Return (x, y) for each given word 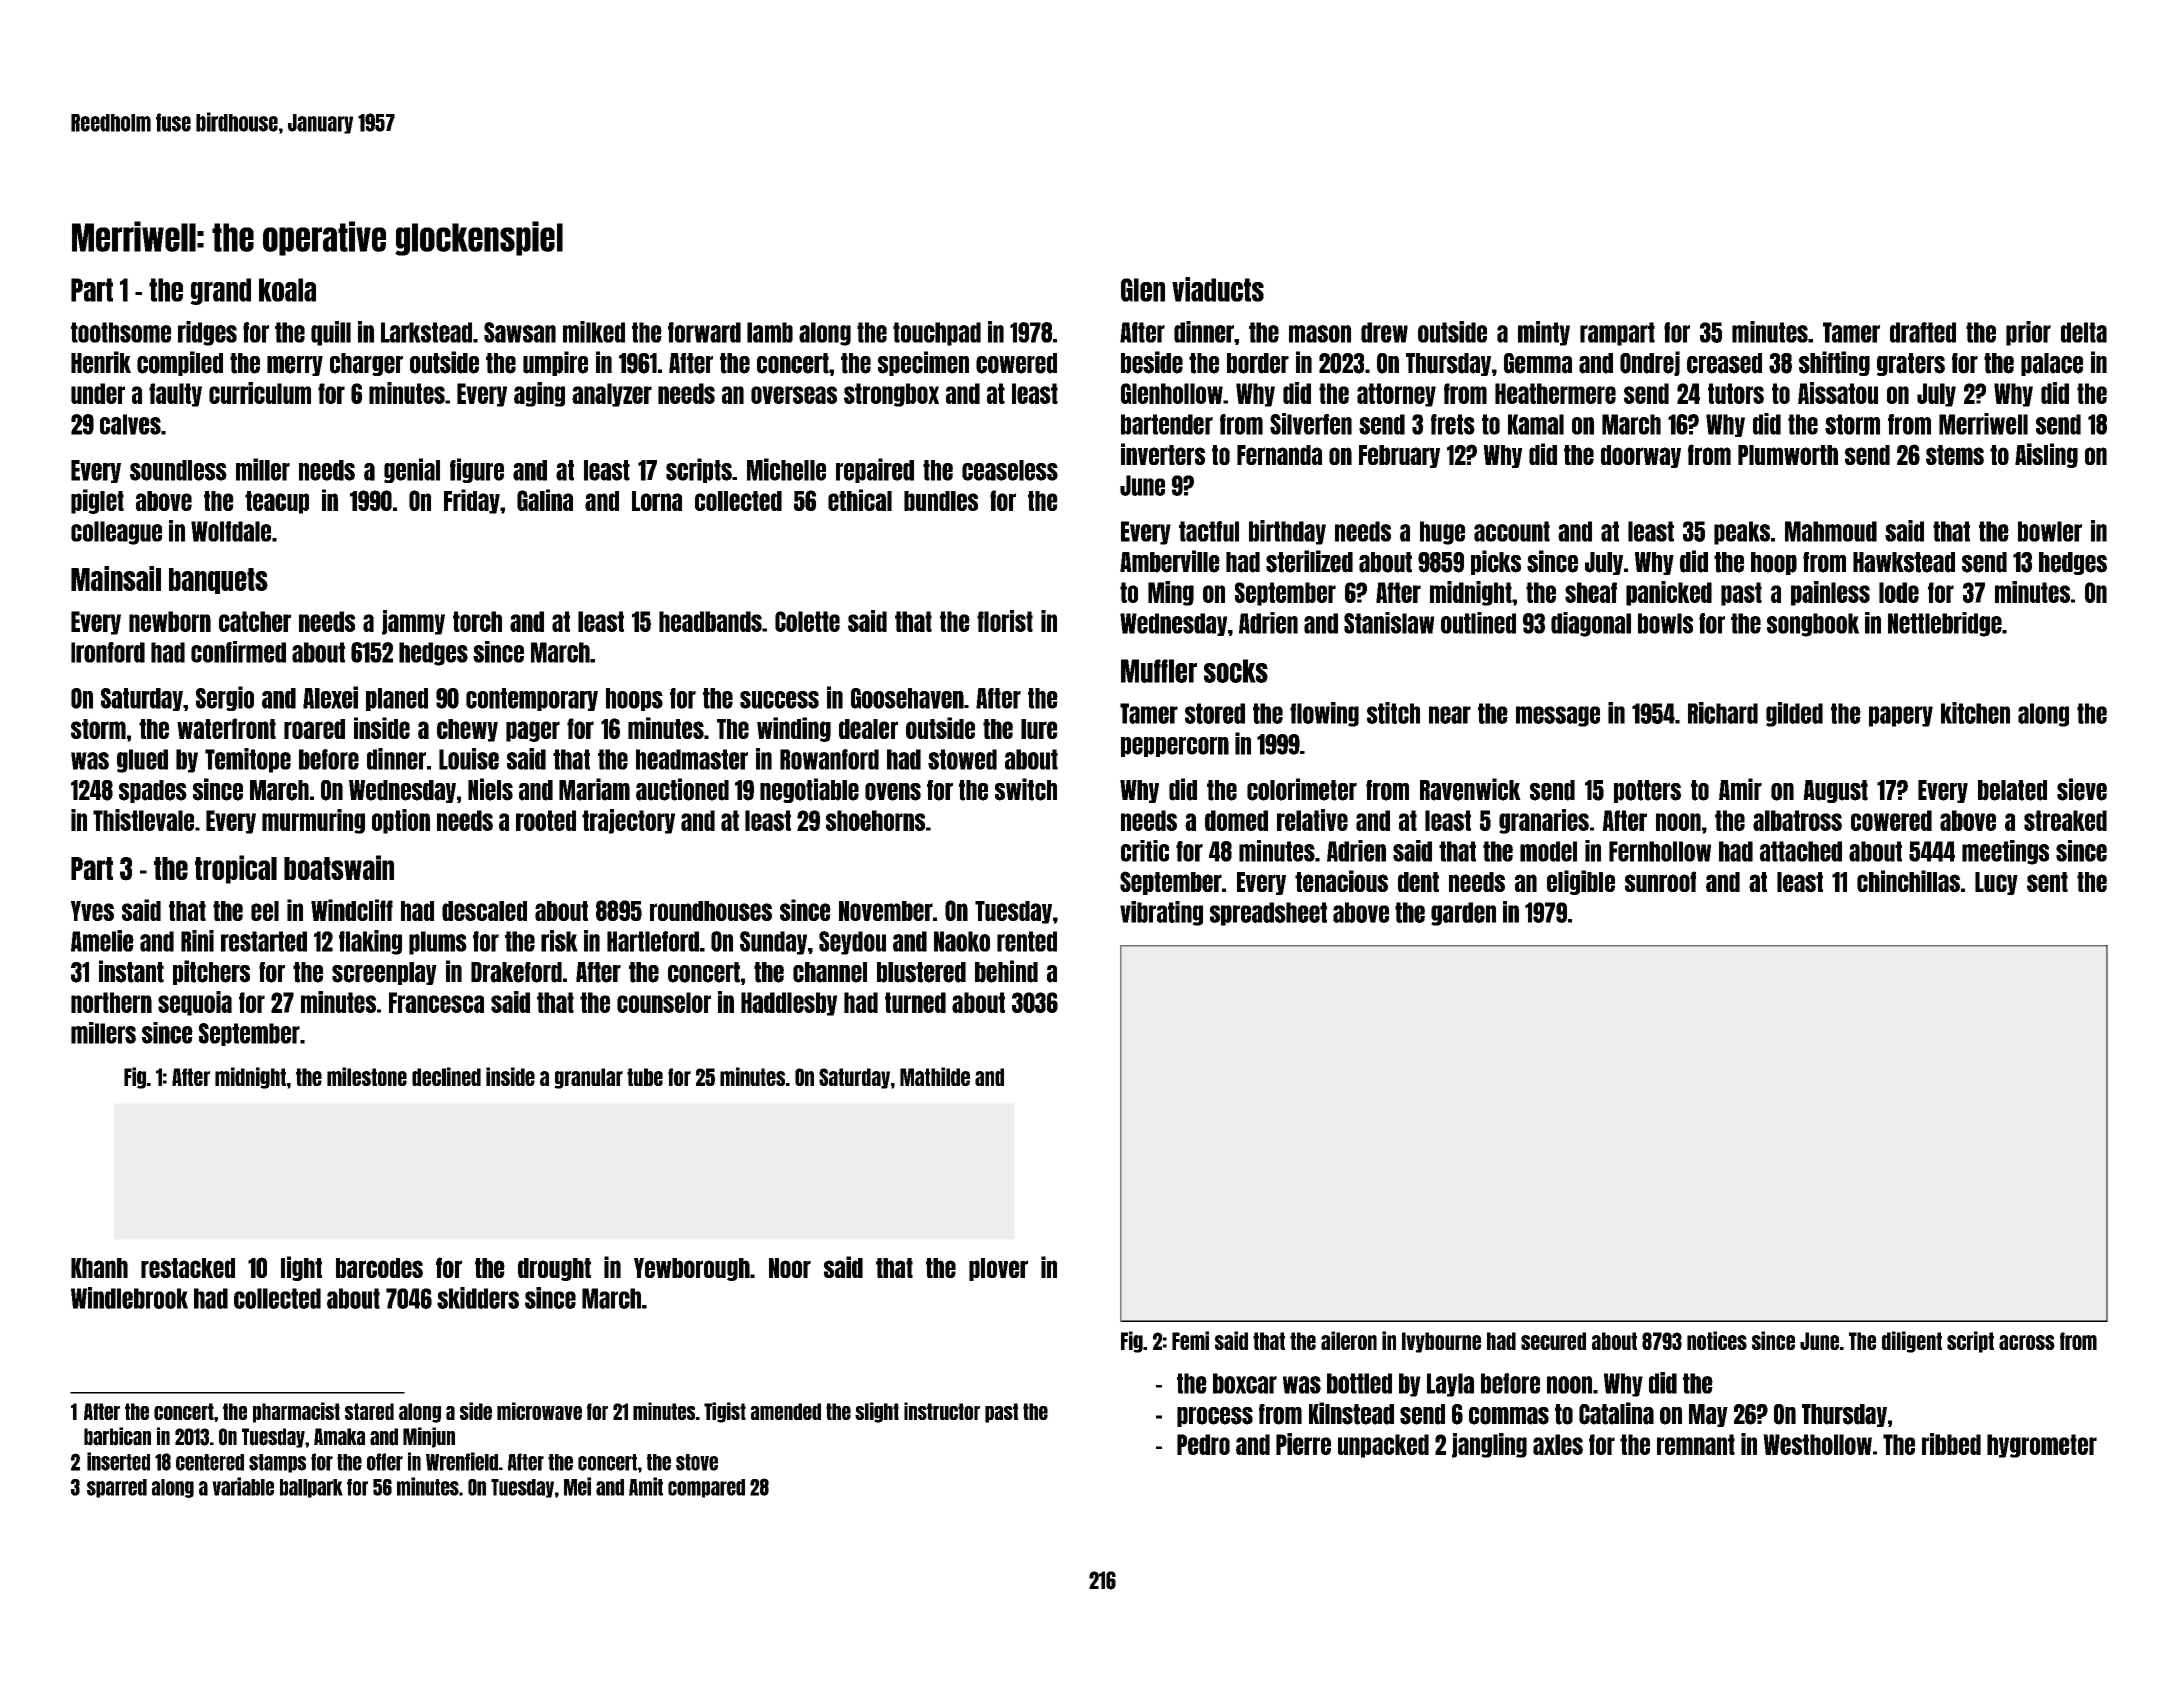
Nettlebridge (1945, 624)
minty (1544, 333)
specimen (923, 363)
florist (1005, 621)
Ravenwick (1470, 789)
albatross (1797, 820)
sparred (117, 1488)
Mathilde (935, 1076)
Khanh (99, 1268)
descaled (484, 911)
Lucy (1996, 883)
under (98, 393)
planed (397, 699)
